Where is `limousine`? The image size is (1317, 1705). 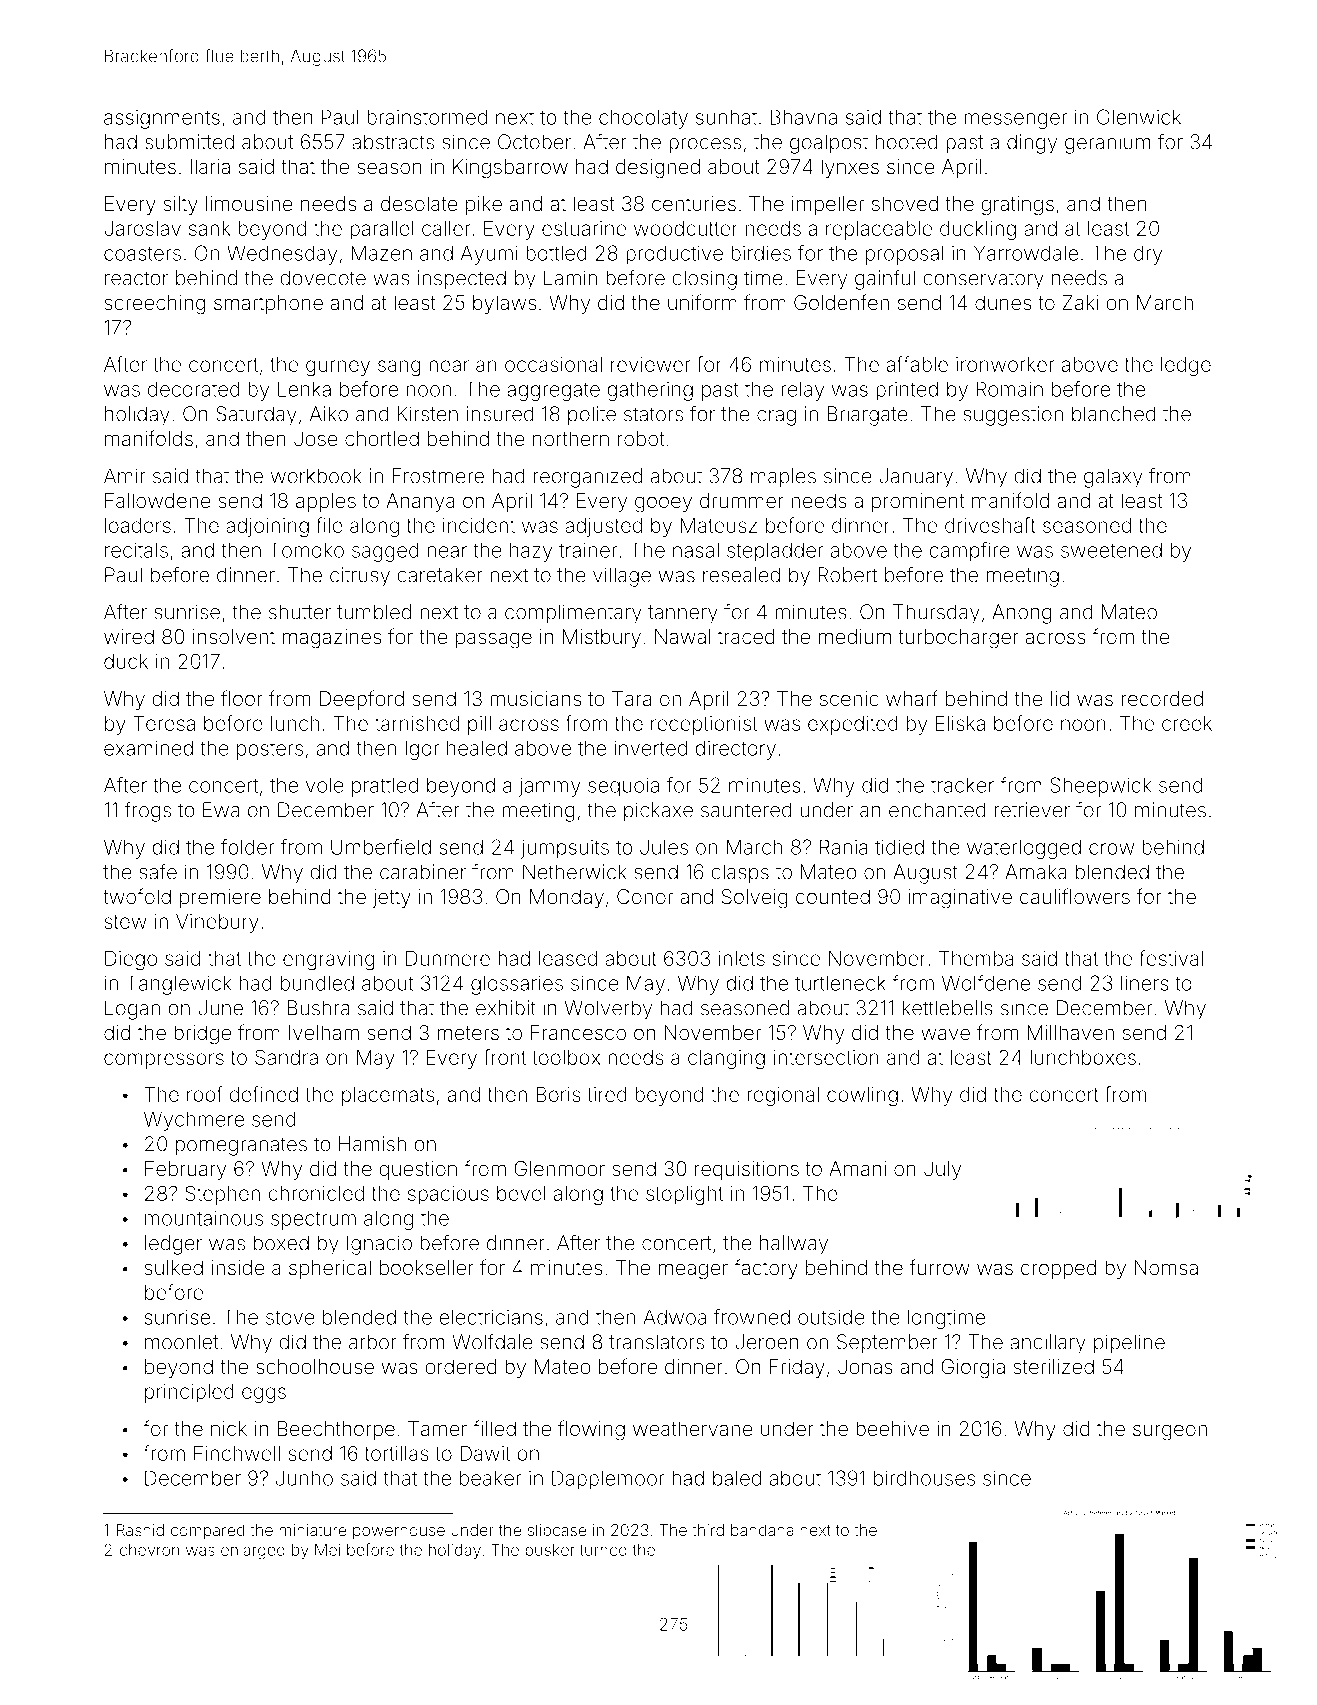 limousine is located at coordinates (249, 203).
